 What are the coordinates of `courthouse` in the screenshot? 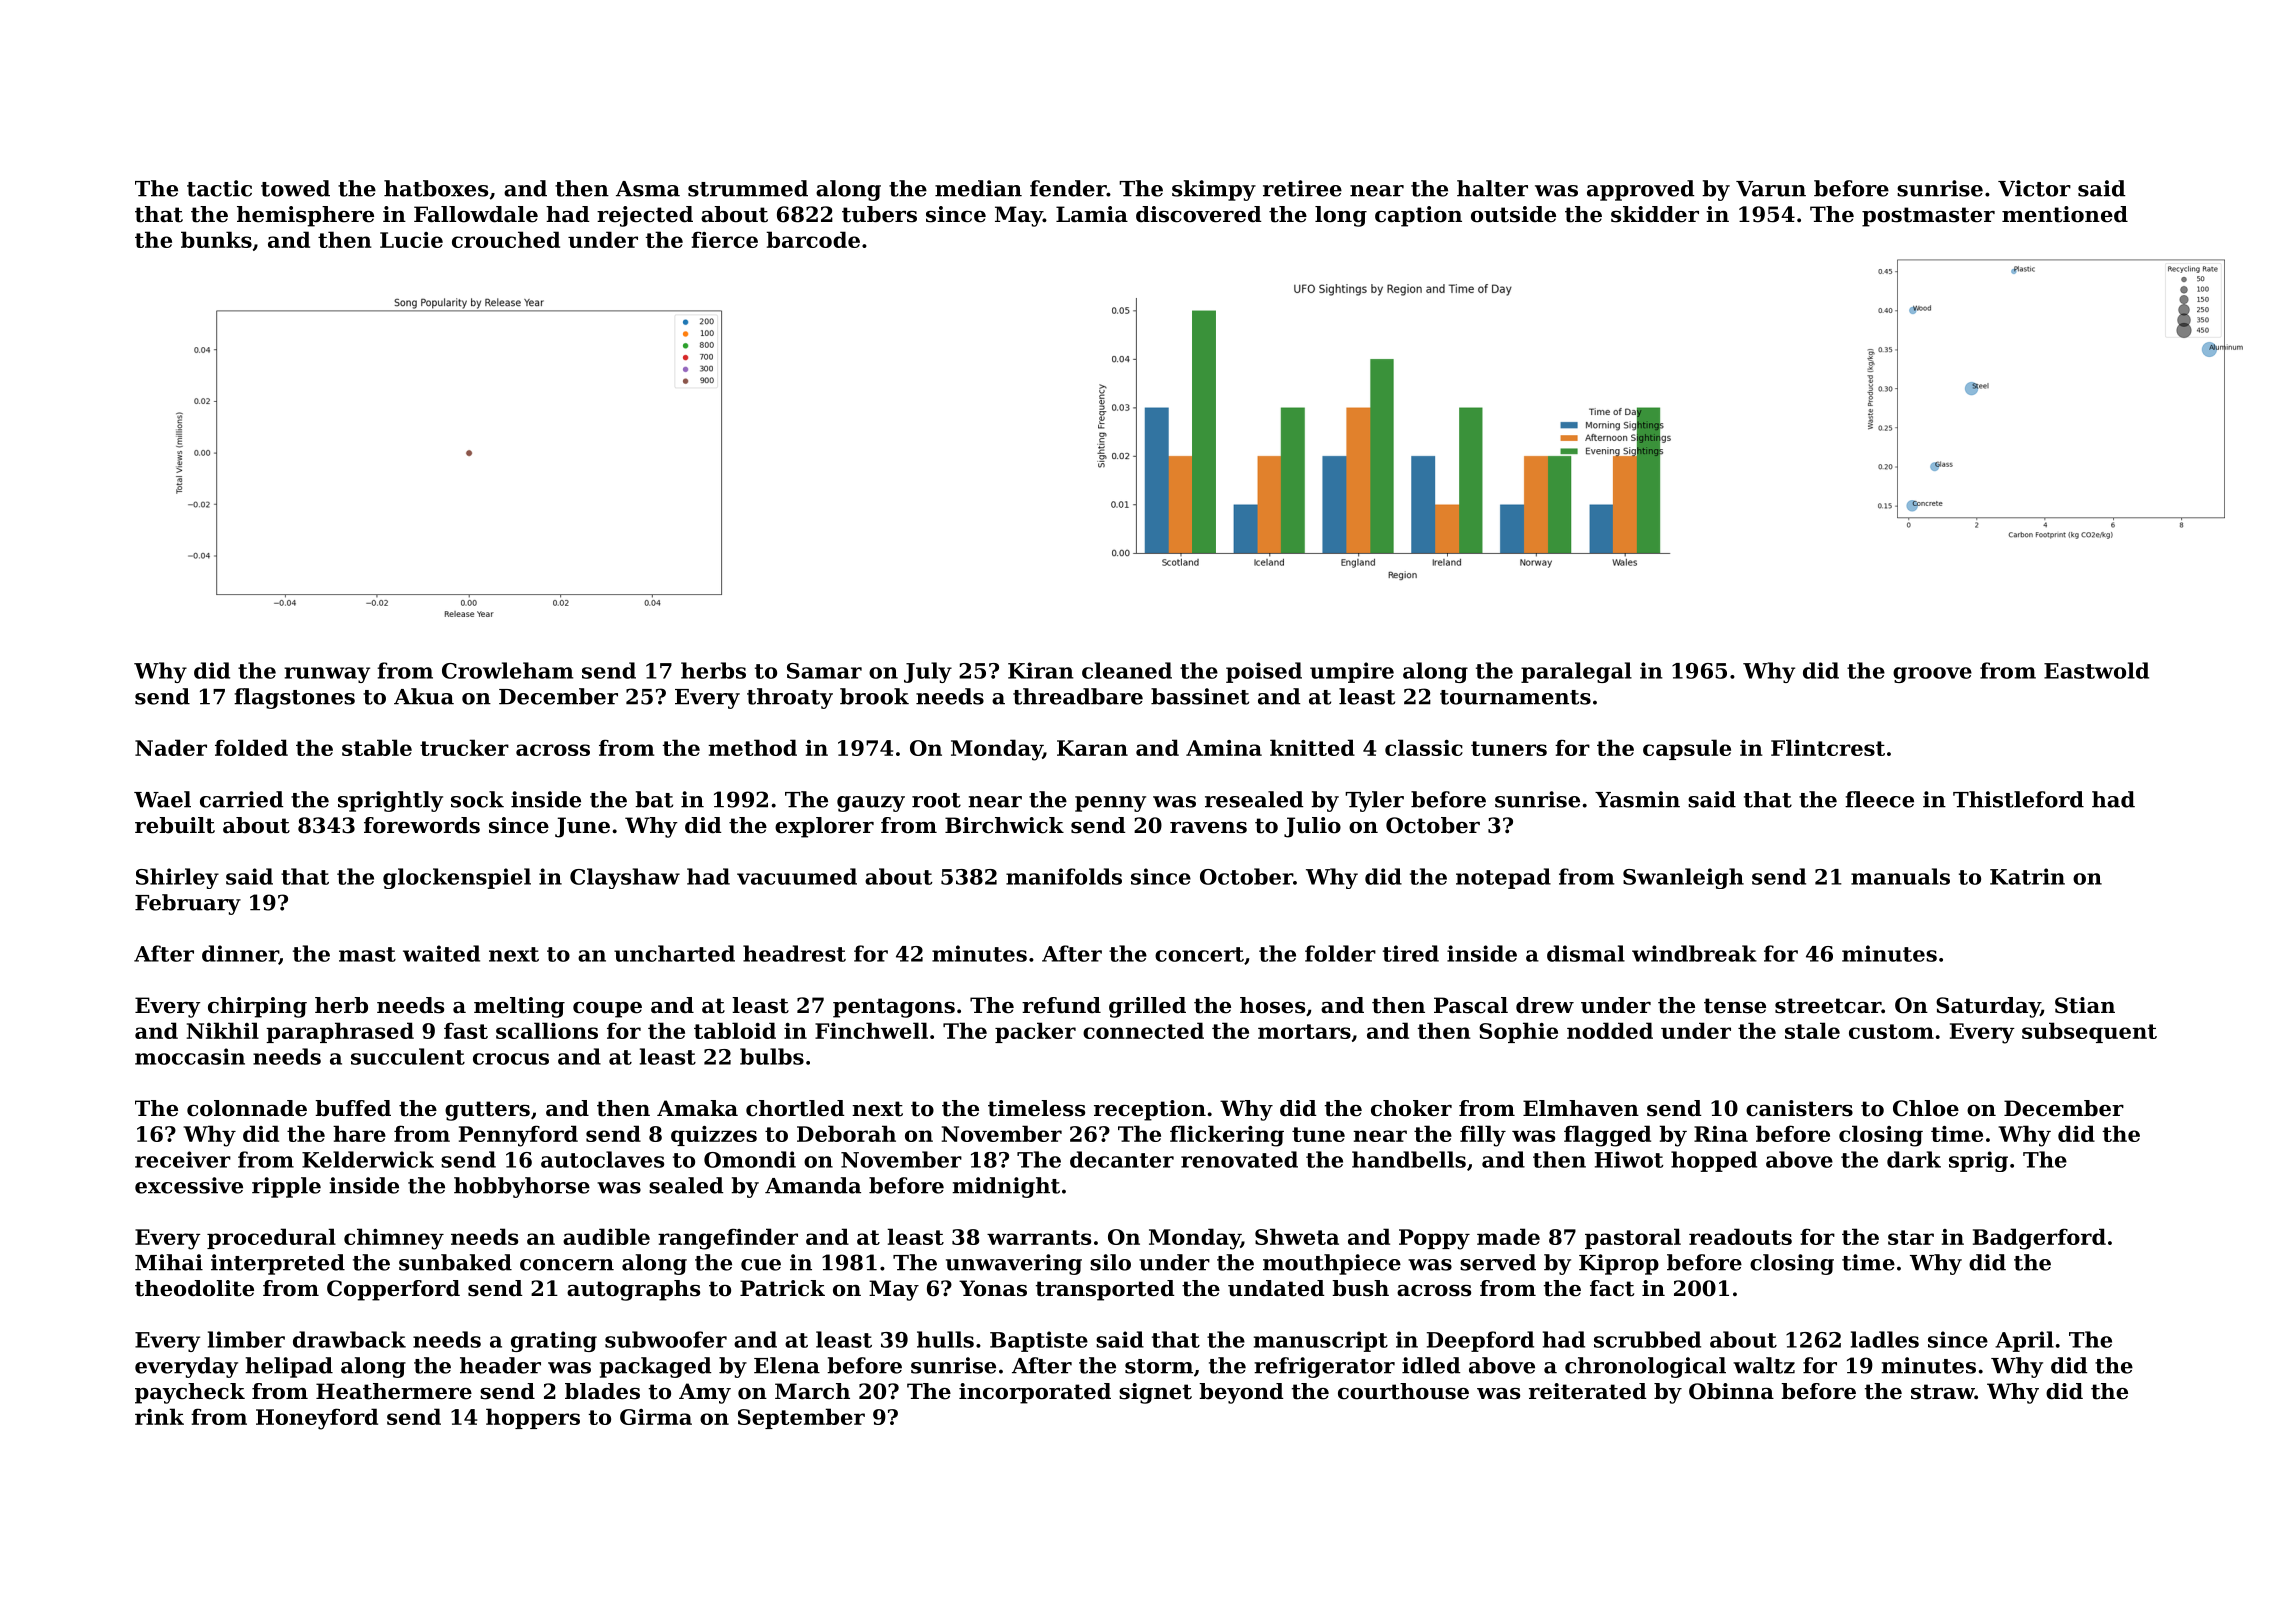 It's located at (1403, 1391).
